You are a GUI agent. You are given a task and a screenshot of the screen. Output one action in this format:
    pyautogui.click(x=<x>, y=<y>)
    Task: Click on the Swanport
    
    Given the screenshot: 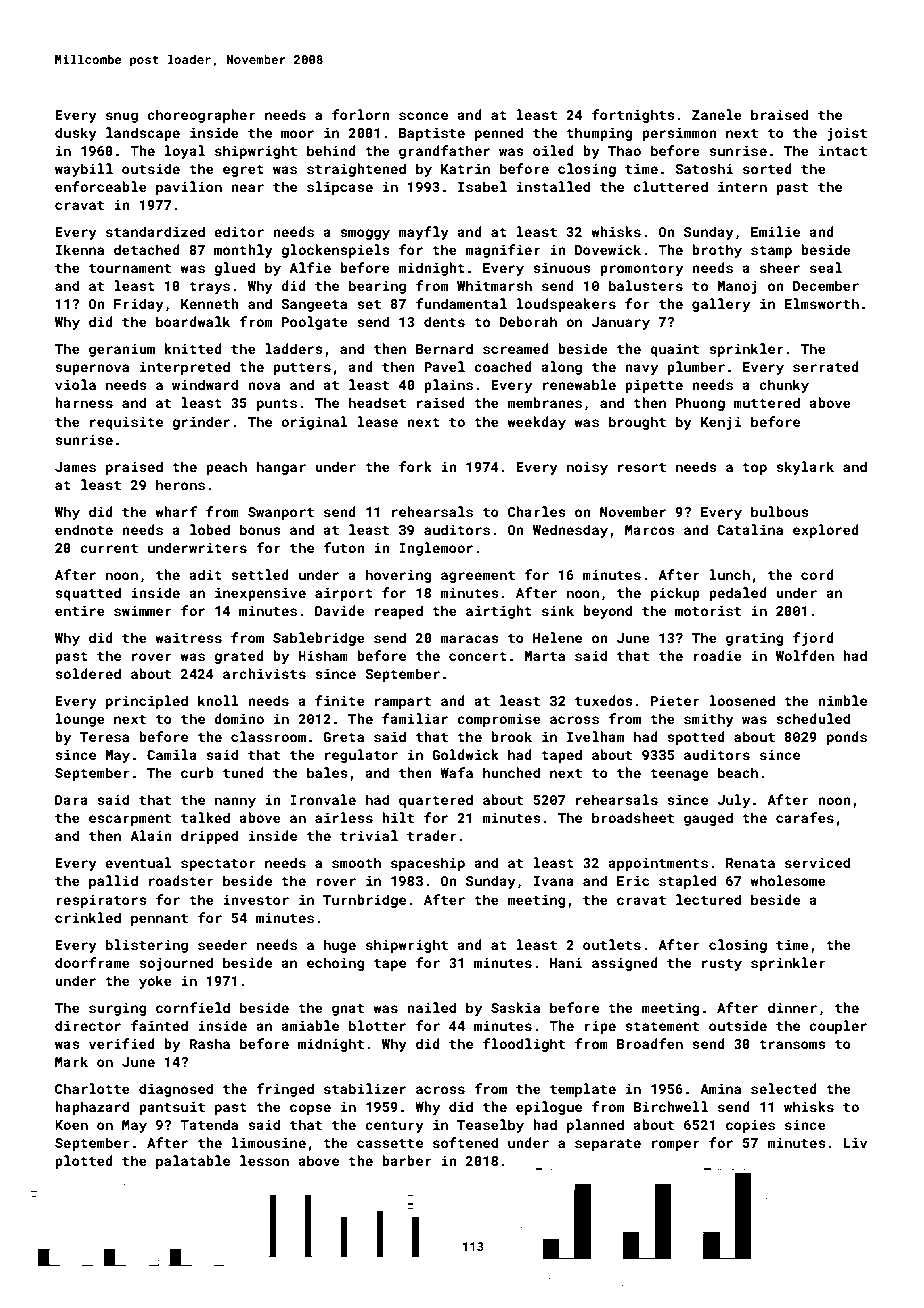 What is the action you would take?
    pyautogui.click(x=281, y=513)
